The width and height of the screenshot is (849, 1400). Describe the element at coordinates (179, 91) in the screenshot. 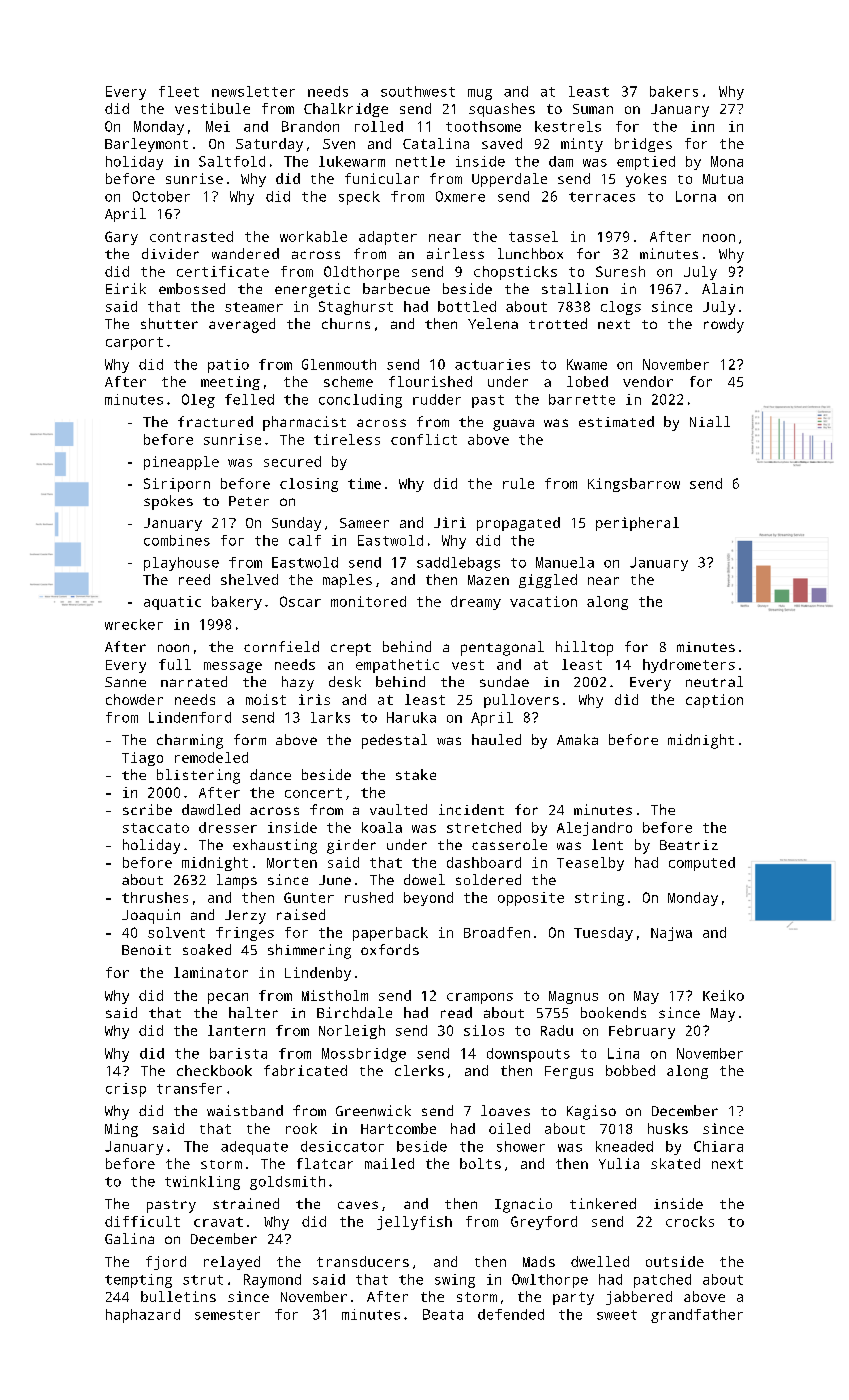

I see `fleet` at that location.
